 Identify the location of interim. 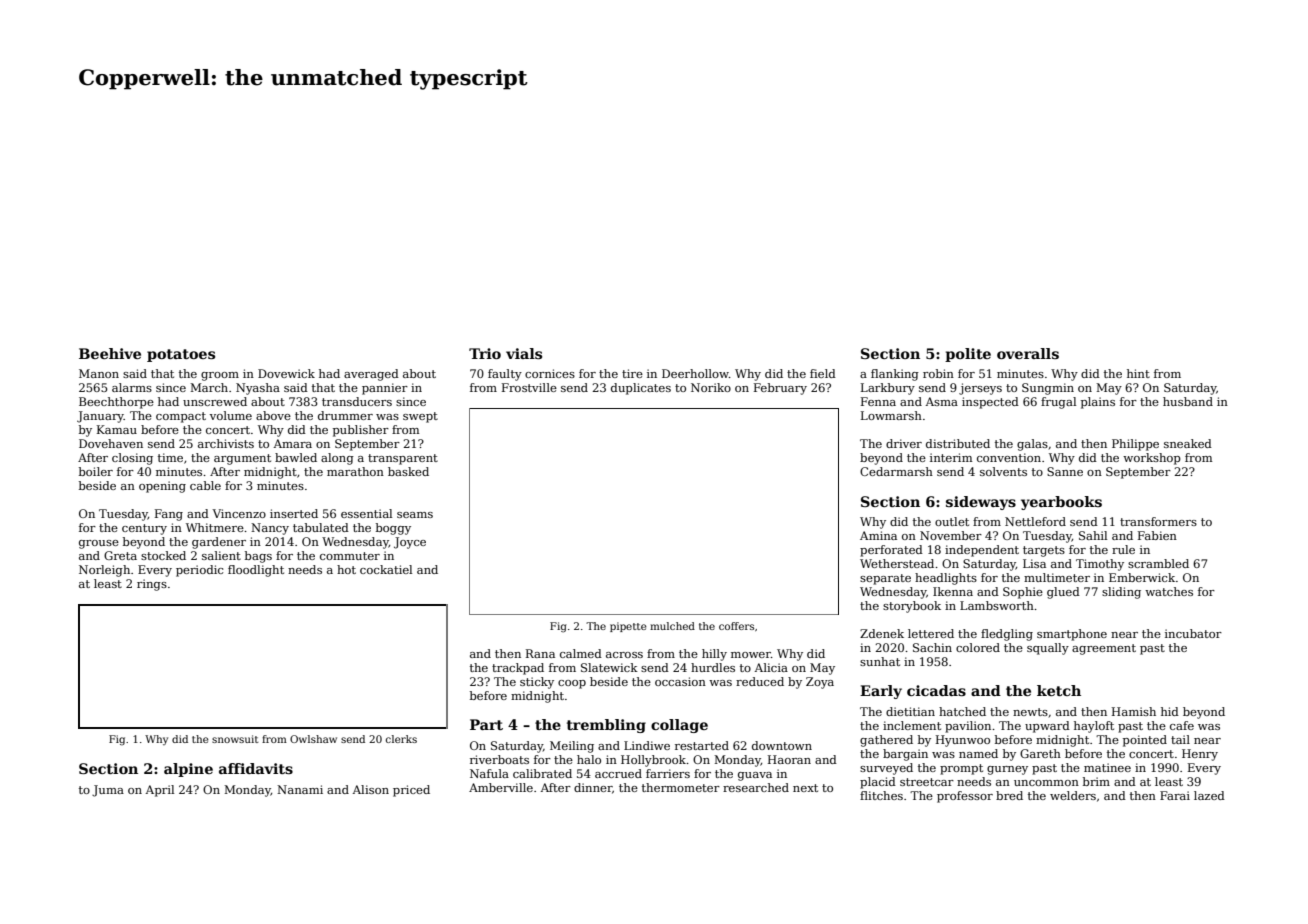
(951, 457).
